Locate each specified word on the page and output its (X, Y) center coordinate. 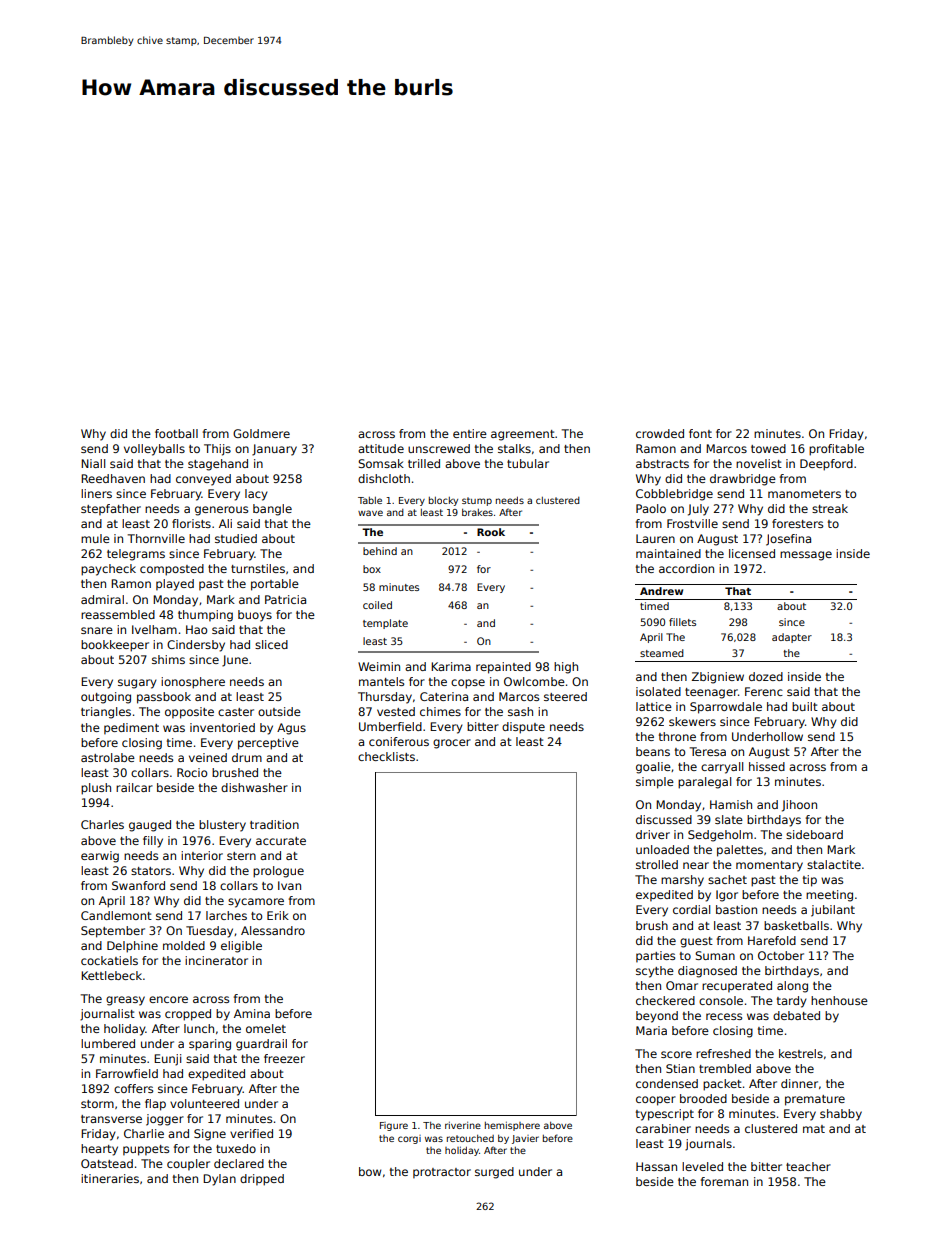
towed (768, 448)
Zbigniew (718, 678)
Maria (651, 1030)
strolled (657, 864)
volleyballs (154, 450)
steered (565, 696)
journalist (107, 1015)
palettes (740, 851)
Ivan (289, 885)
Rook (491, 532)
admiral (102, 599)
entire (470, 433)
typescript (665, 1115)
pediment (131, 729)
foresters (797, 523)
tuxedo (236, 1148)
